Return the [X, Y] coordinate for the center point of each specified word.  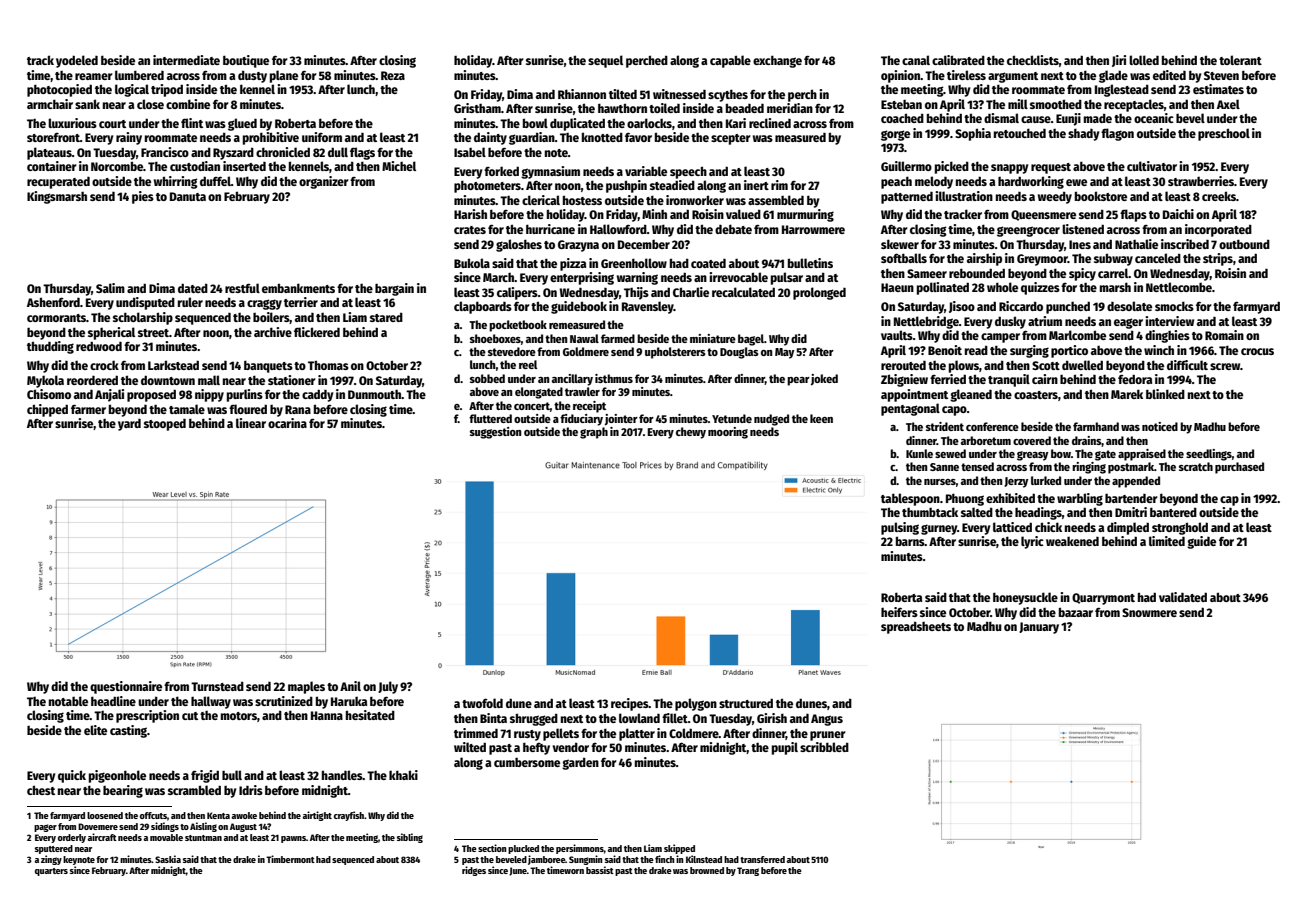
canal [916, 60]
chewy [691, 433]
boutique [246, 61]
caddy [317, 395]
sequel [605, 61]
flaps [1133, 215]
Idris [251, 790]
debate [733, 229]
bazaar [1076, 612]
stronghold [1180, 528]
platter [637, 734]
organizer [324, 182]
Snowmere [1149, 612]
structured [746, 703]
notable [68, 701]
